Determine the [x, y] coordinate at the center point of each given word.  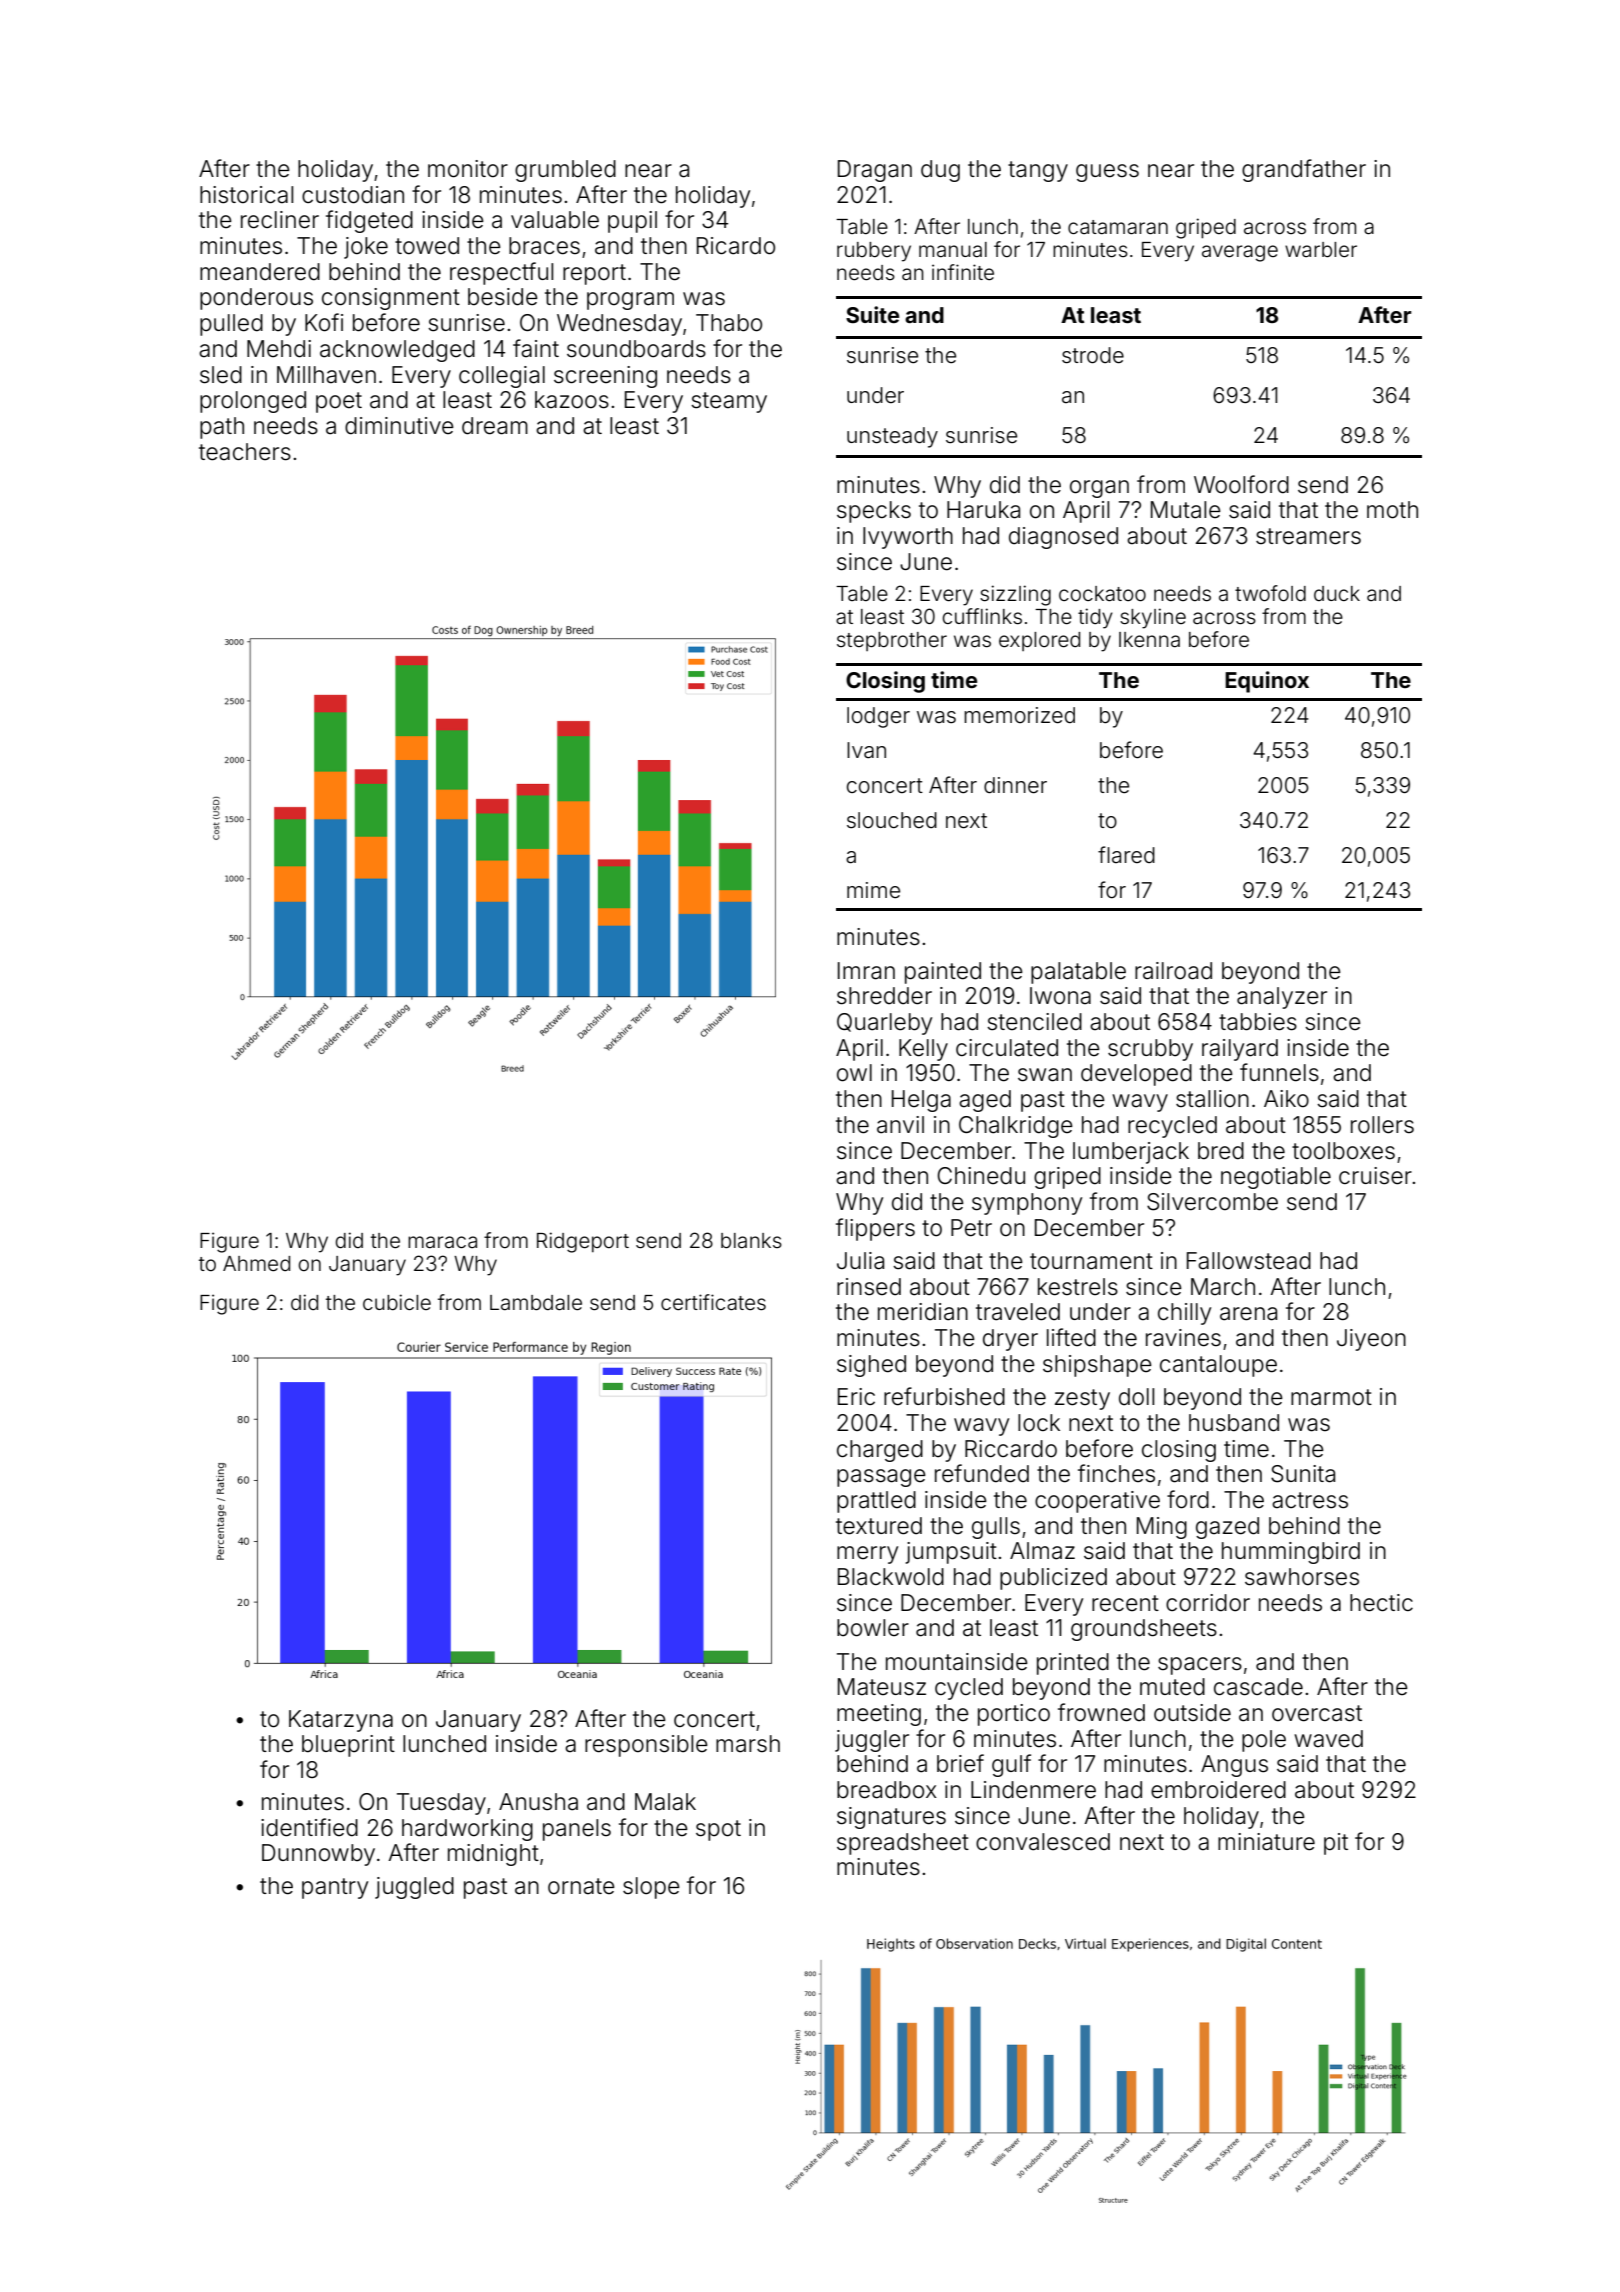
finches [1116, 1473]
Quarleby [884, 1024]
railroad [1173, 971]
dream [495, 426]
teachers [245, 452]
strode [1093, 355]
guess [1107, 173]
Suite [872, 314]
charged [880, 1451]
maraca [442, 1242]
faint [536, 348]
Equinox [1267, 682]
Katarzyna [341, 1721]
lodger [878, 717]
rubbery [874, 252]
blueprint [348, 1746]
